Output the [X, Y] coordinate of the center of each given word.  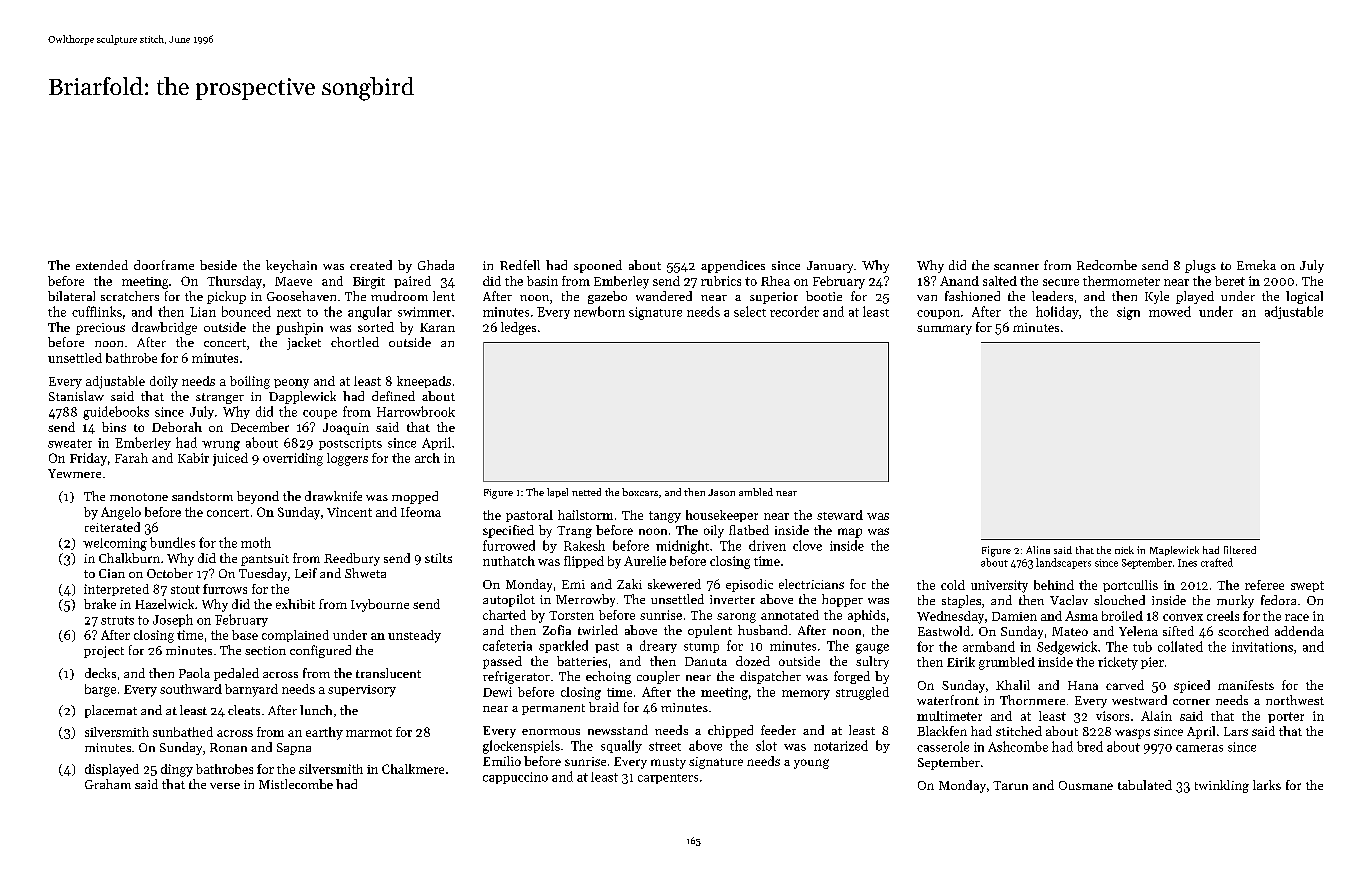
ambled [756, 492]
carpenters [668, 779]
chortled [355, 342]
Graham [108, 784]
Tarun [1010, 785]
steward [840, 515]
